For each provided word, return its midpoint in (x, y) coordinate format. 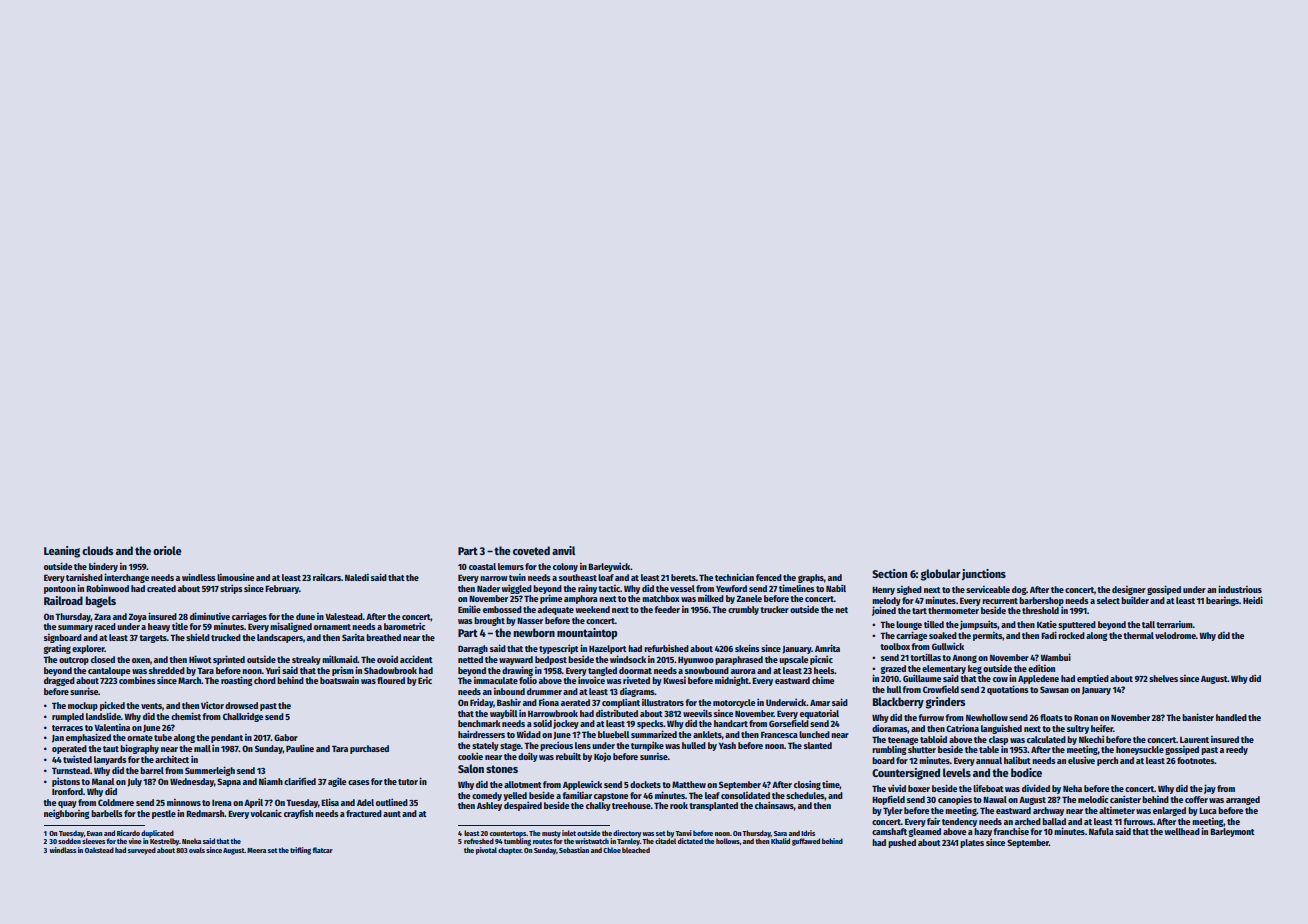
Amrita (827, 648)
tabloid (933, 739)
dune (305, 616)
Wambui (1055, 657)
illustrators (663, 702)
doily (528, 757)
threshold (1040, 610)
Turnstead (71, 770)
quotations (1008, 690)
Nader (488, 588)
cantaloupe (109, 671)
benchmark (479, 723)
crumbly (743, 610)
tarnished (84, 577)
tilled (934, 624)
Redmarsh (205, 813)
